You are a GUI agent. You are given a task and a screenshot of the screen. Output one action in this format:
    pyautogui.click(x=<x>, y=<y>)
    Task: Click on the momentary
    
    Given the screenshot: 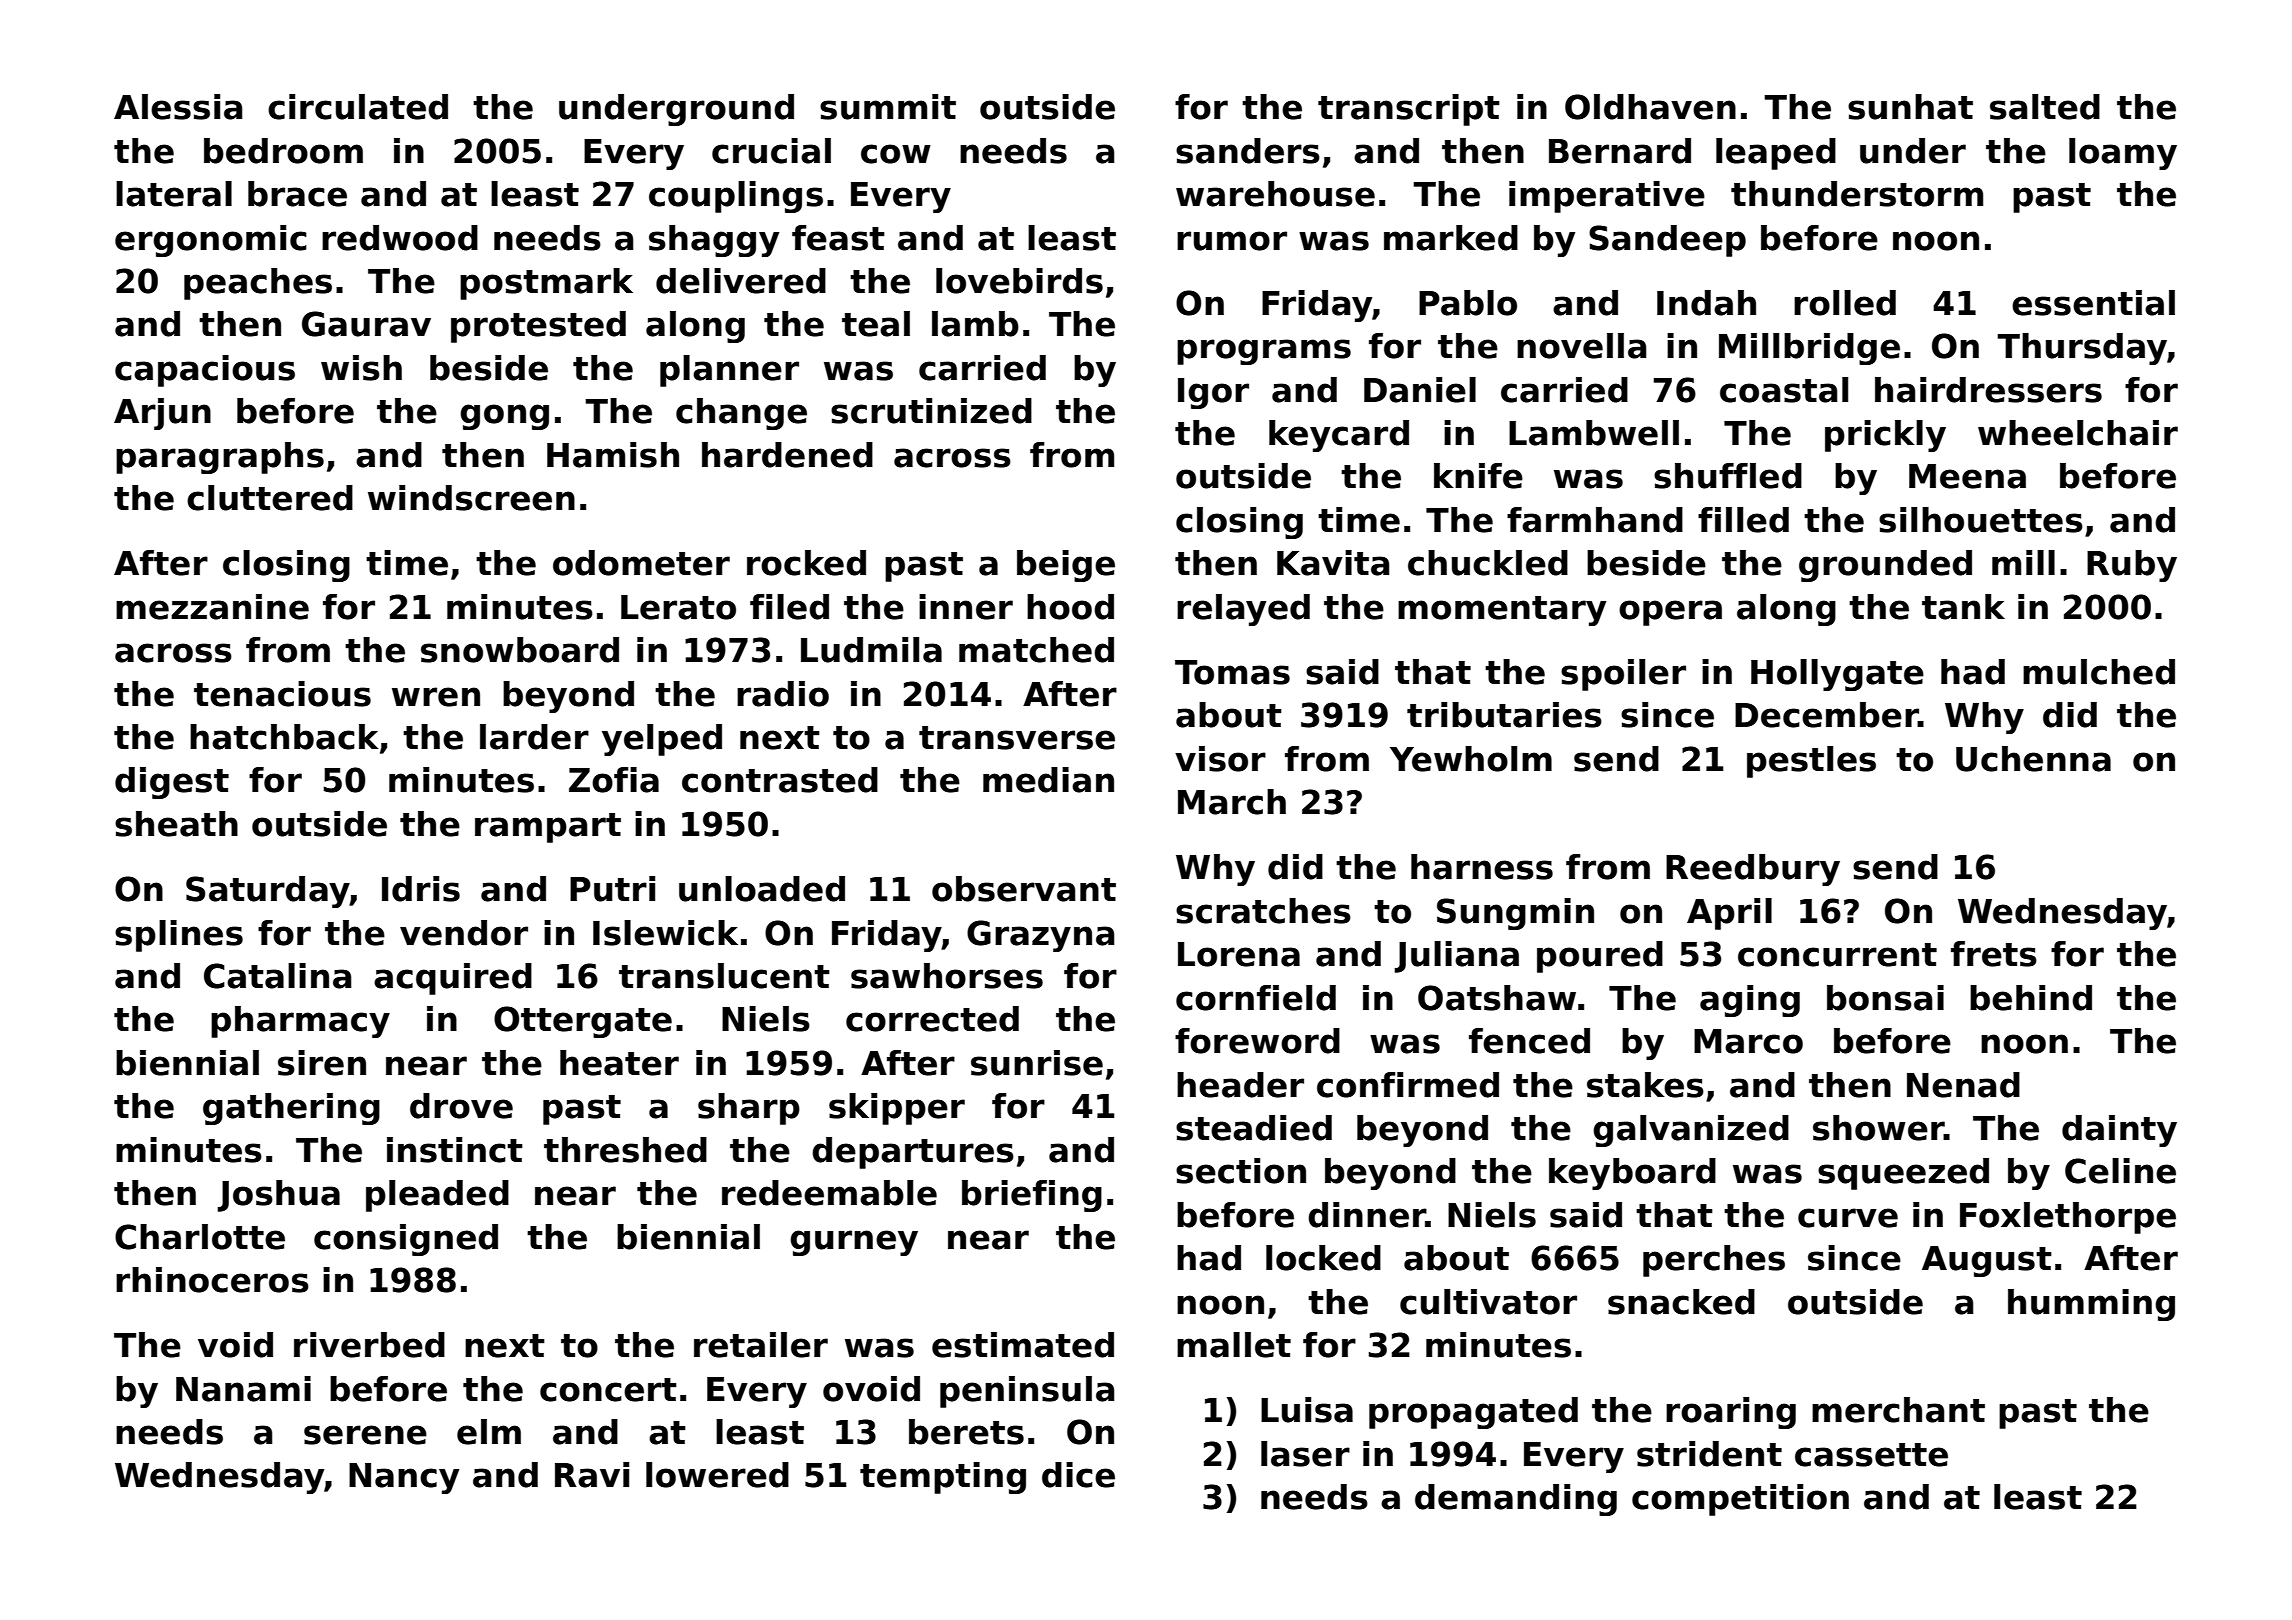 What is the action you would take?
    pyautogui.click(x=1502, y=611)
